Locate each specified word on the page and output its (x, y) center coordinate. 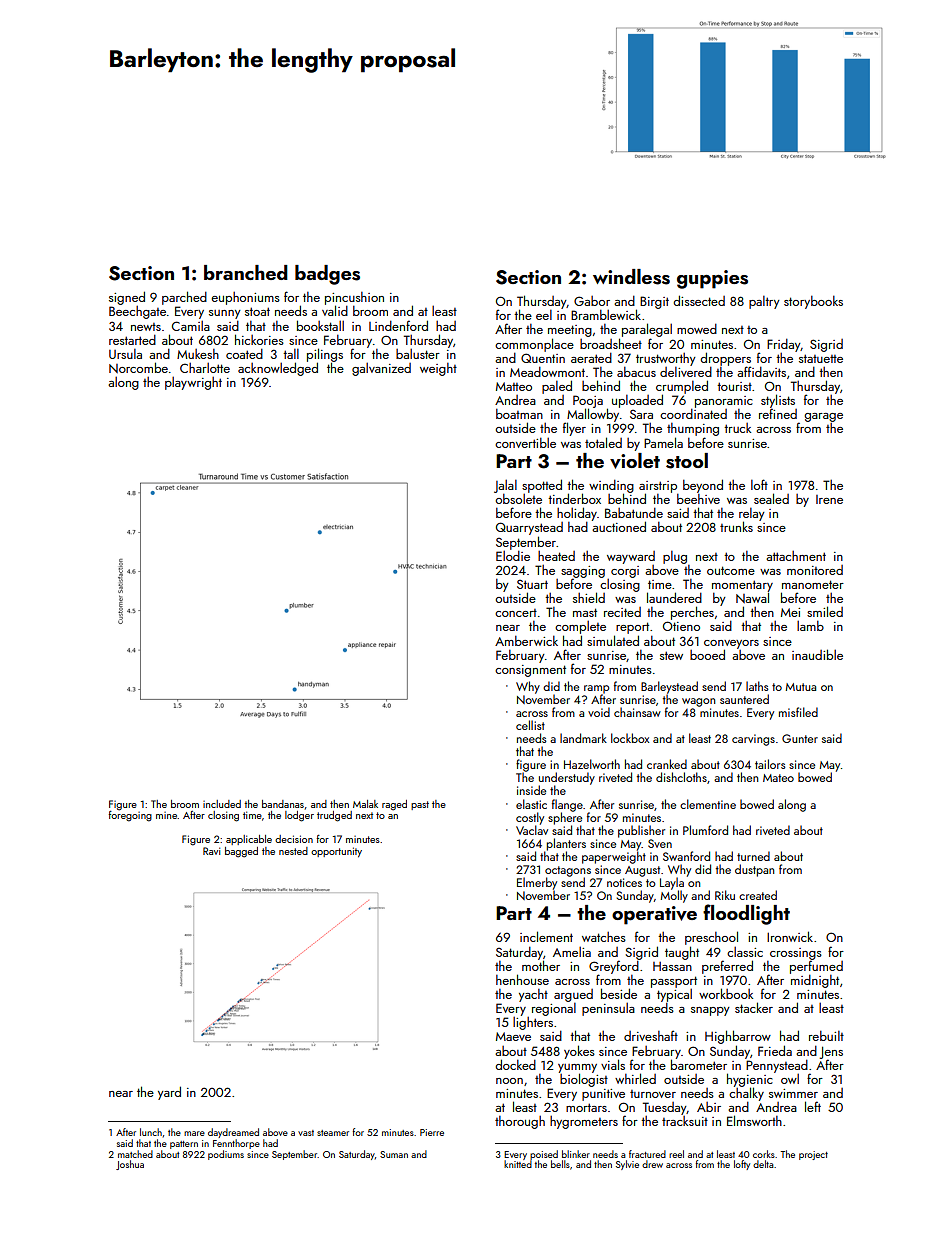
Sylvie (627, 1165)
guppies (712, 279)
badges (327, 275)
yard (169, 1093)
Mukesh (198, 354)
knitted (518, 1164)
